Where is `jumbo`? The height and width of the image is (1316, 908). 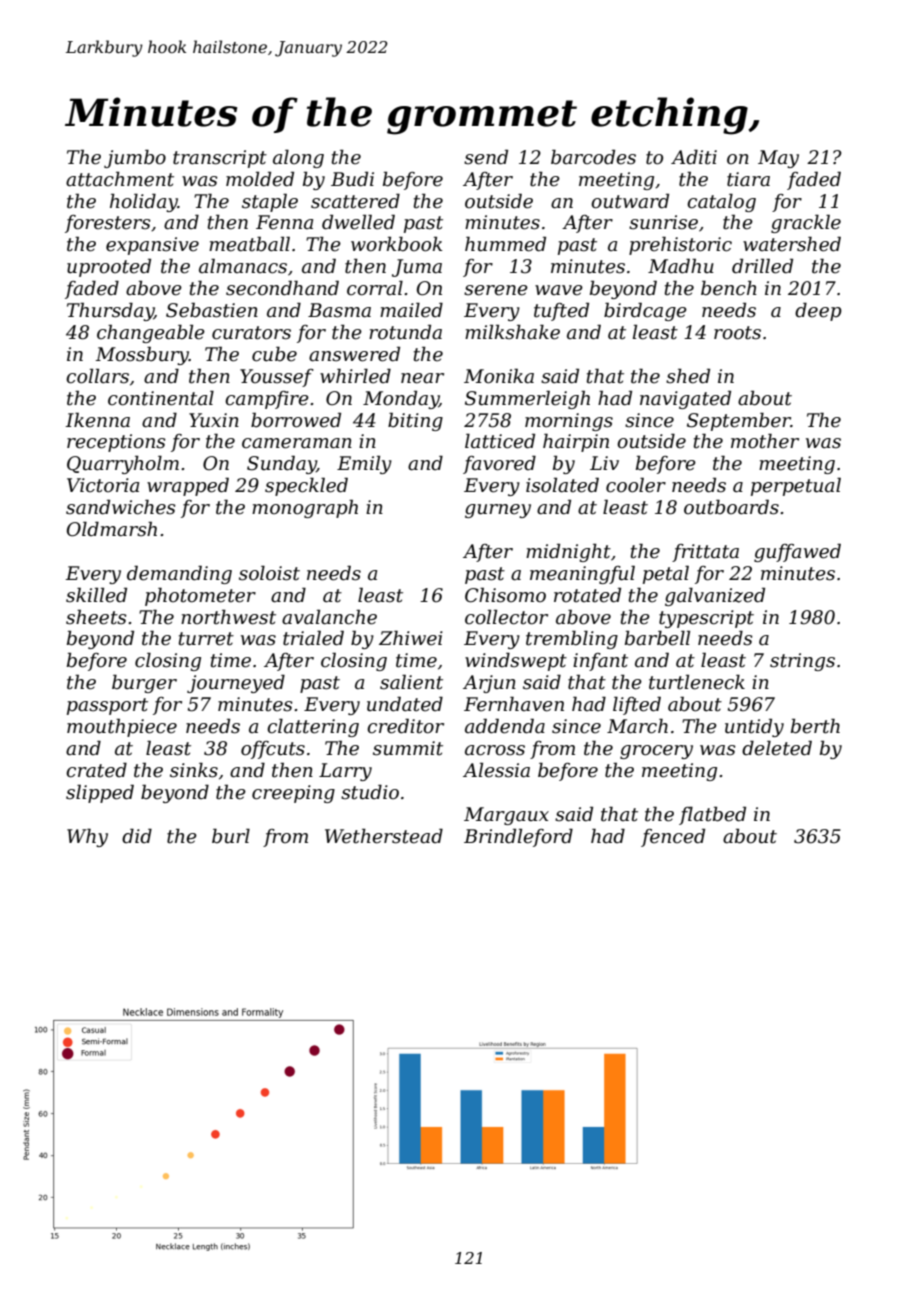
jumbo is located at coordinates (135, 158).
